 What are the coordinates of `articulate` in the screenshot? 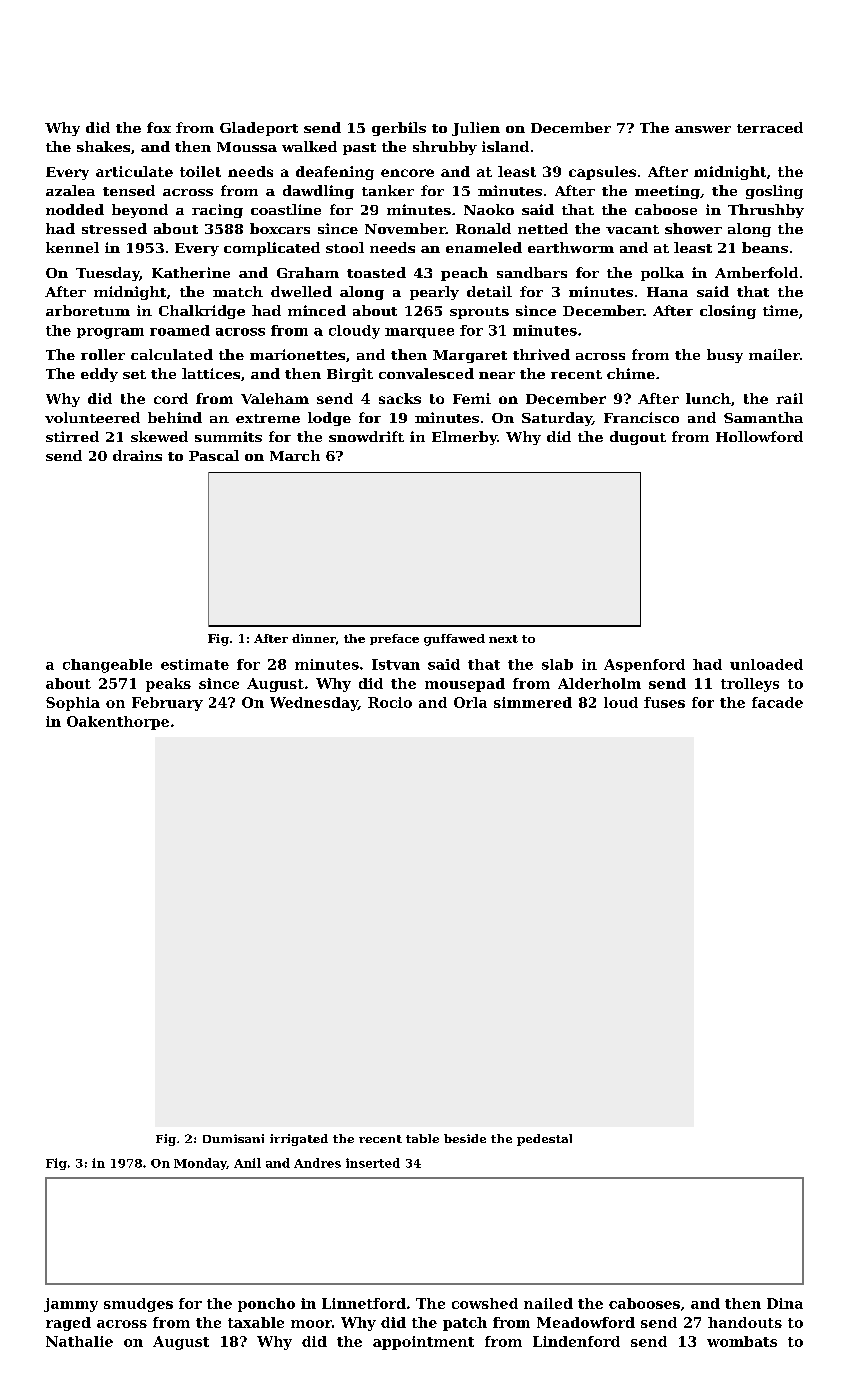 It's located at (134, 171).
